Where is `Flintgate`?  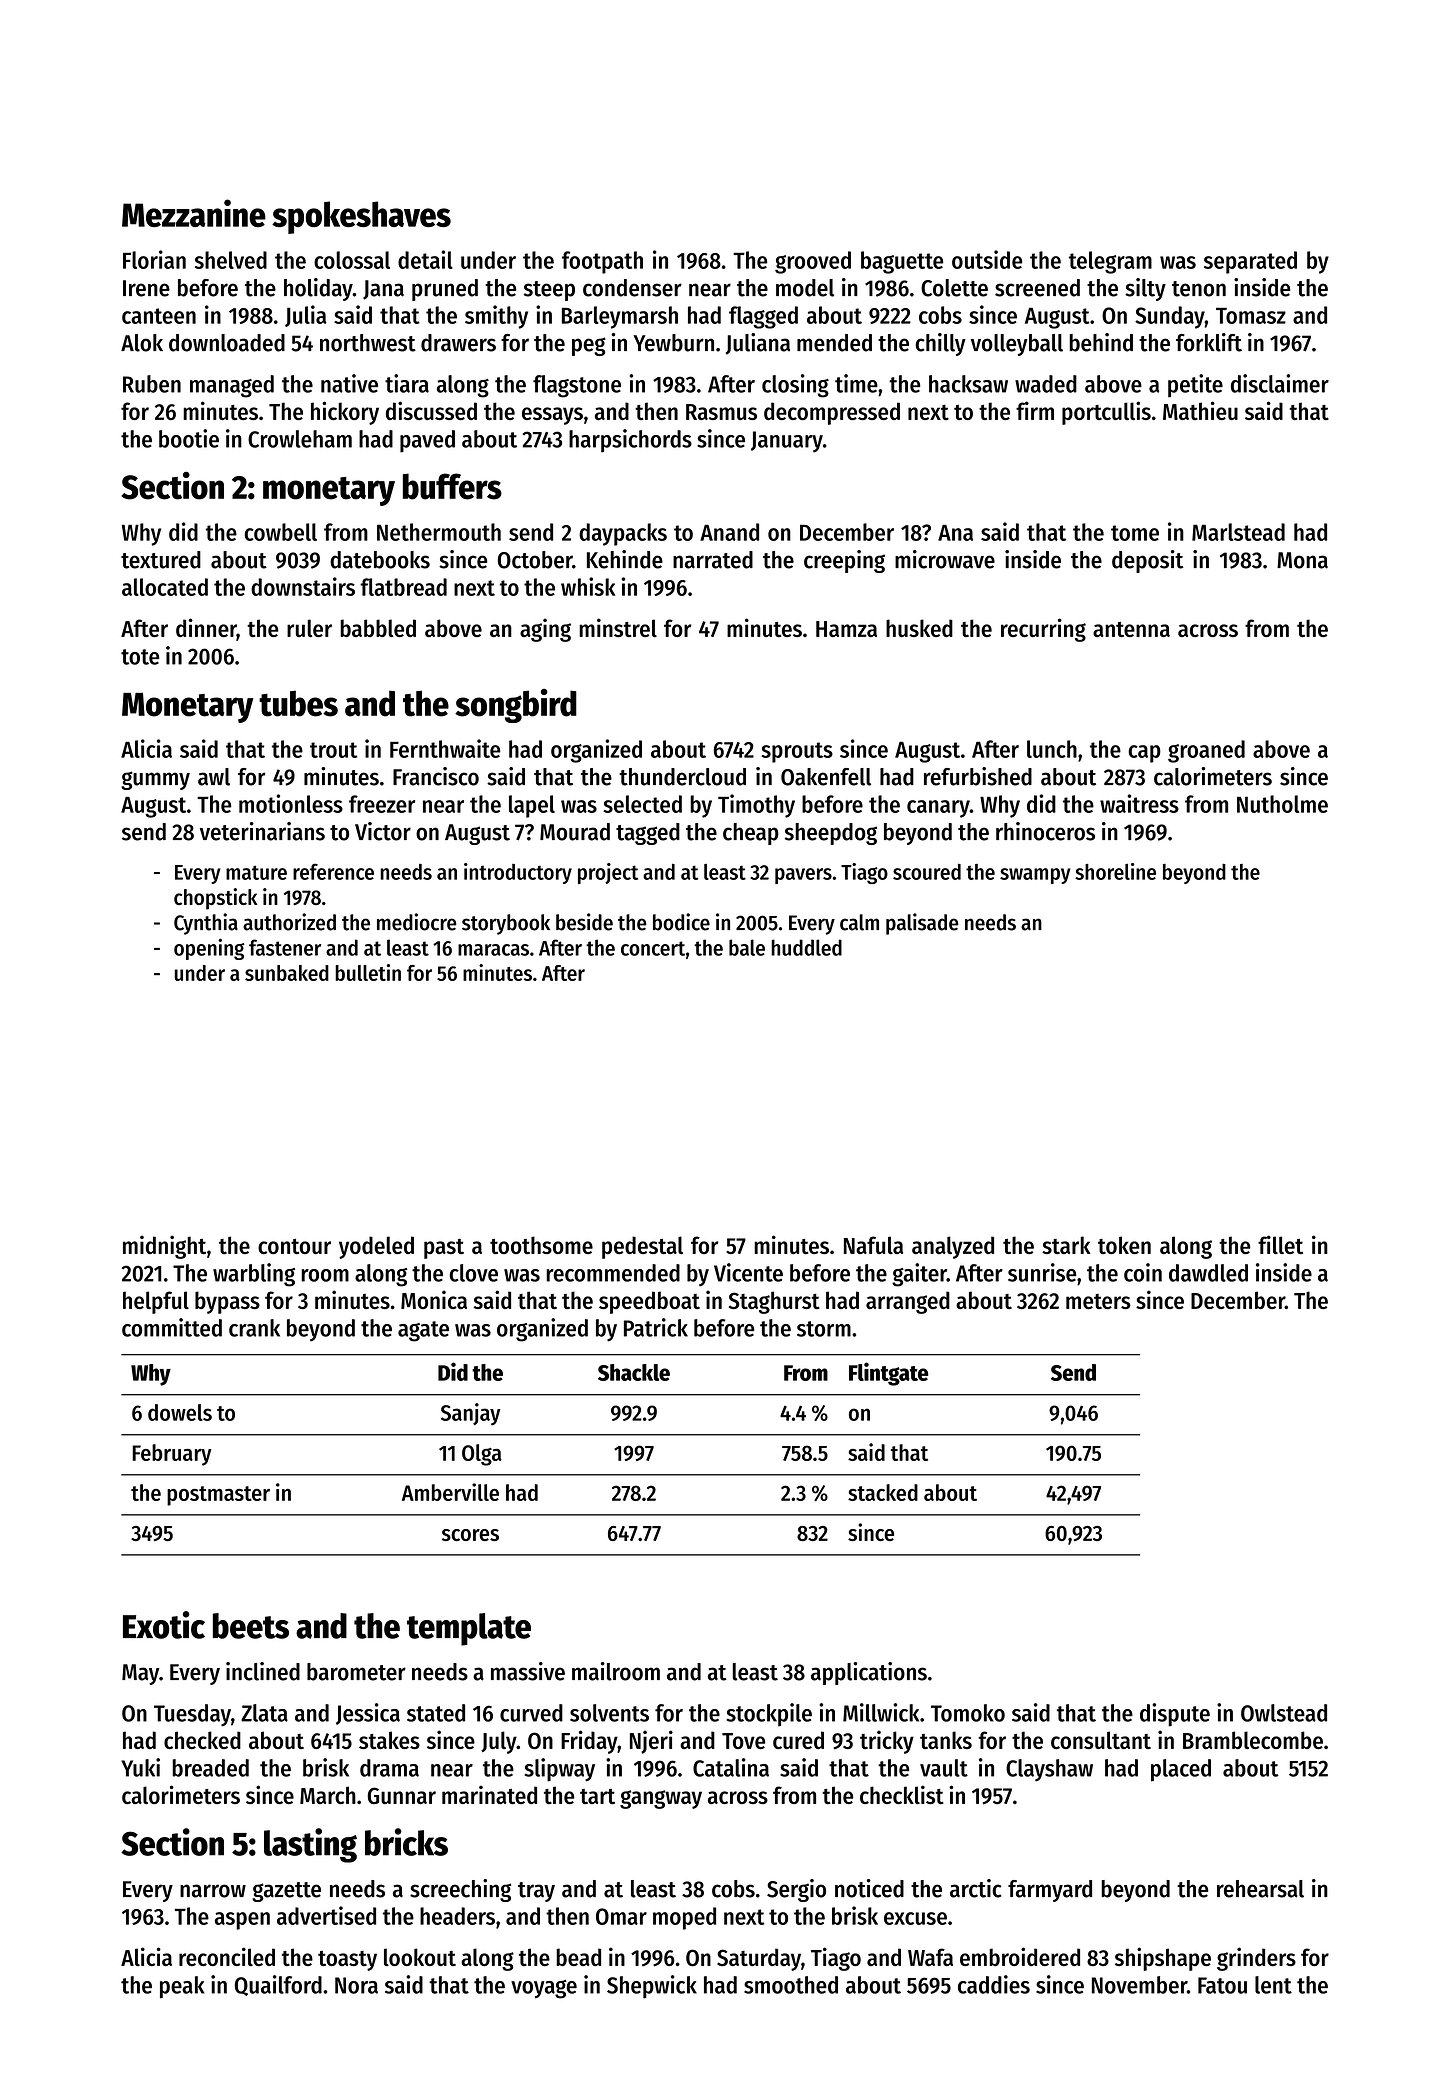
Flintgate is located at coordinates (889, 1374).
